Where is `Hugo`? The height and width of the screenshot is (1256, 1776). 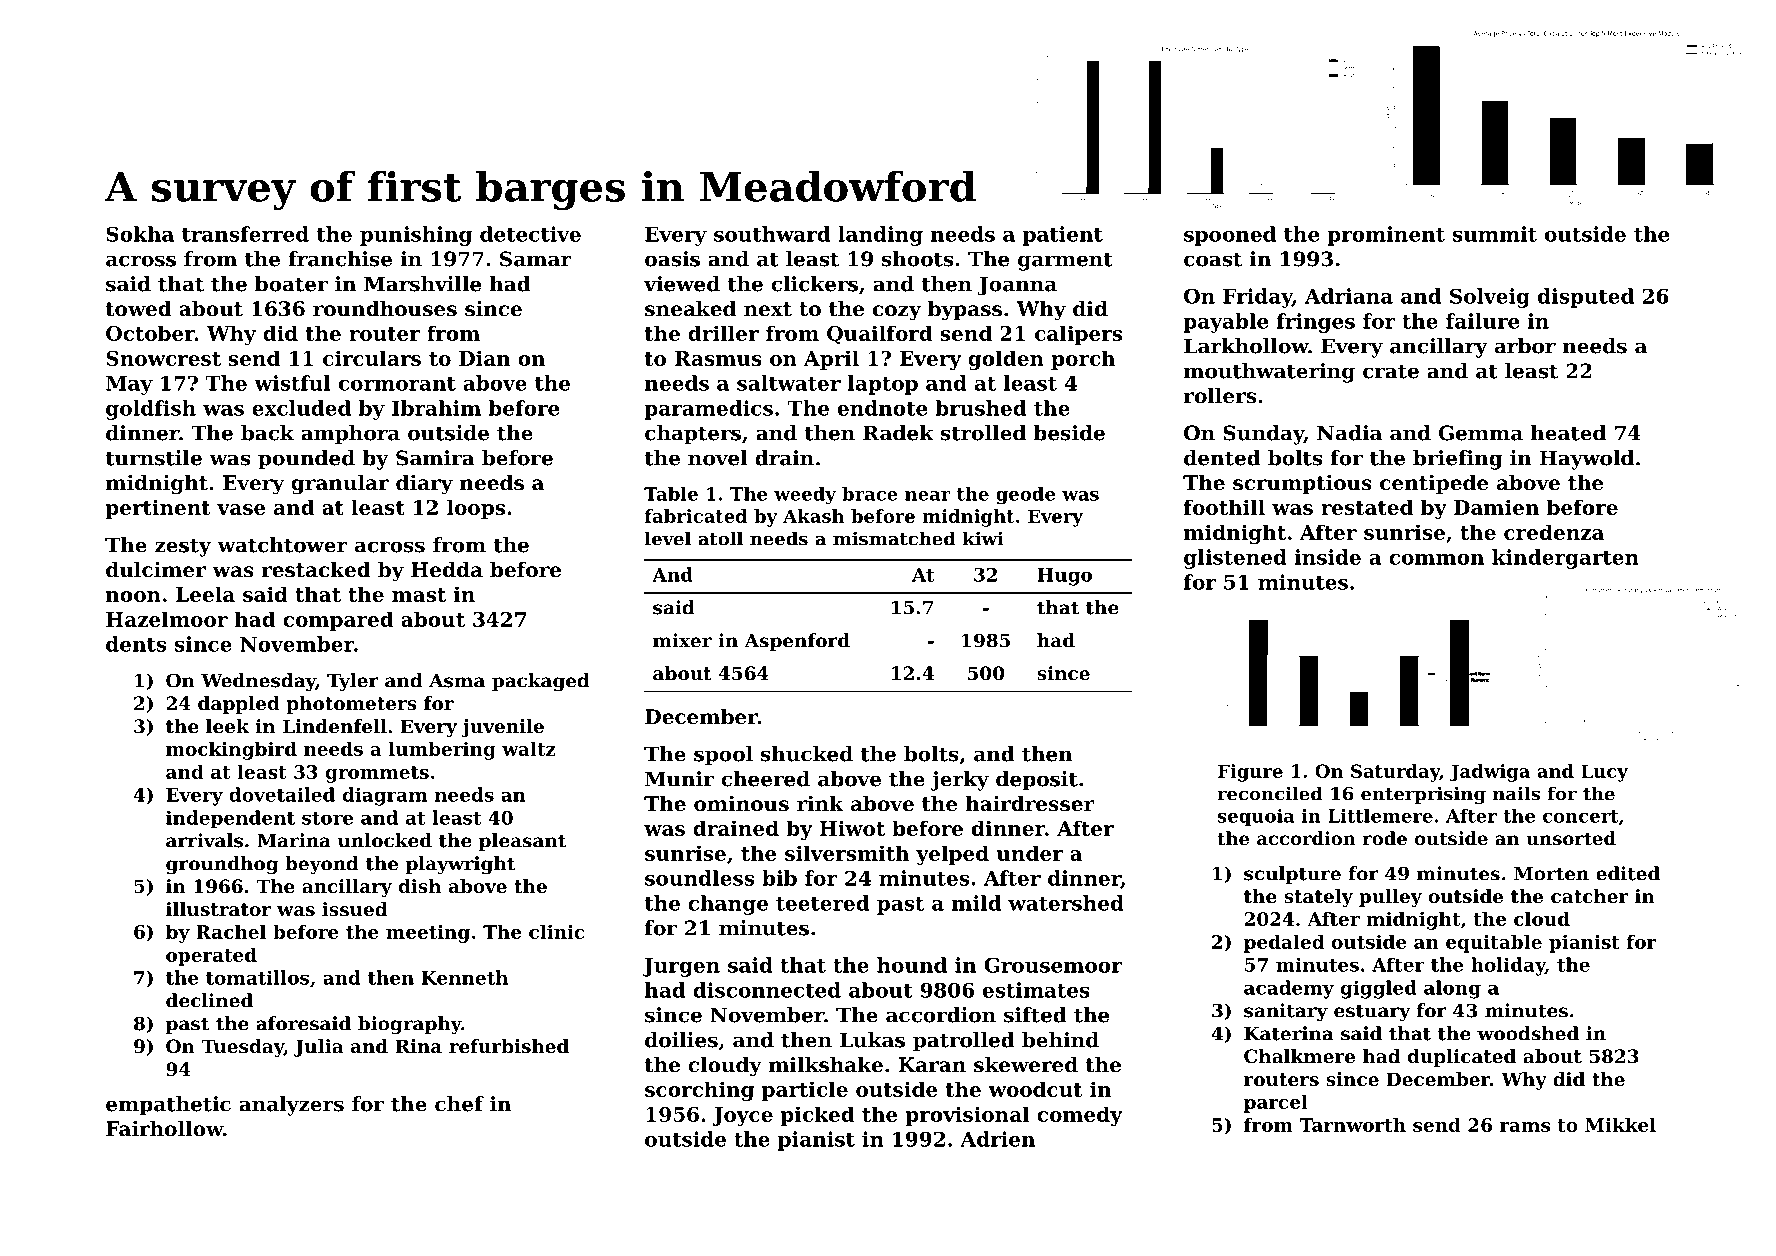 Hugo is located at coordinates (1064, 577).
